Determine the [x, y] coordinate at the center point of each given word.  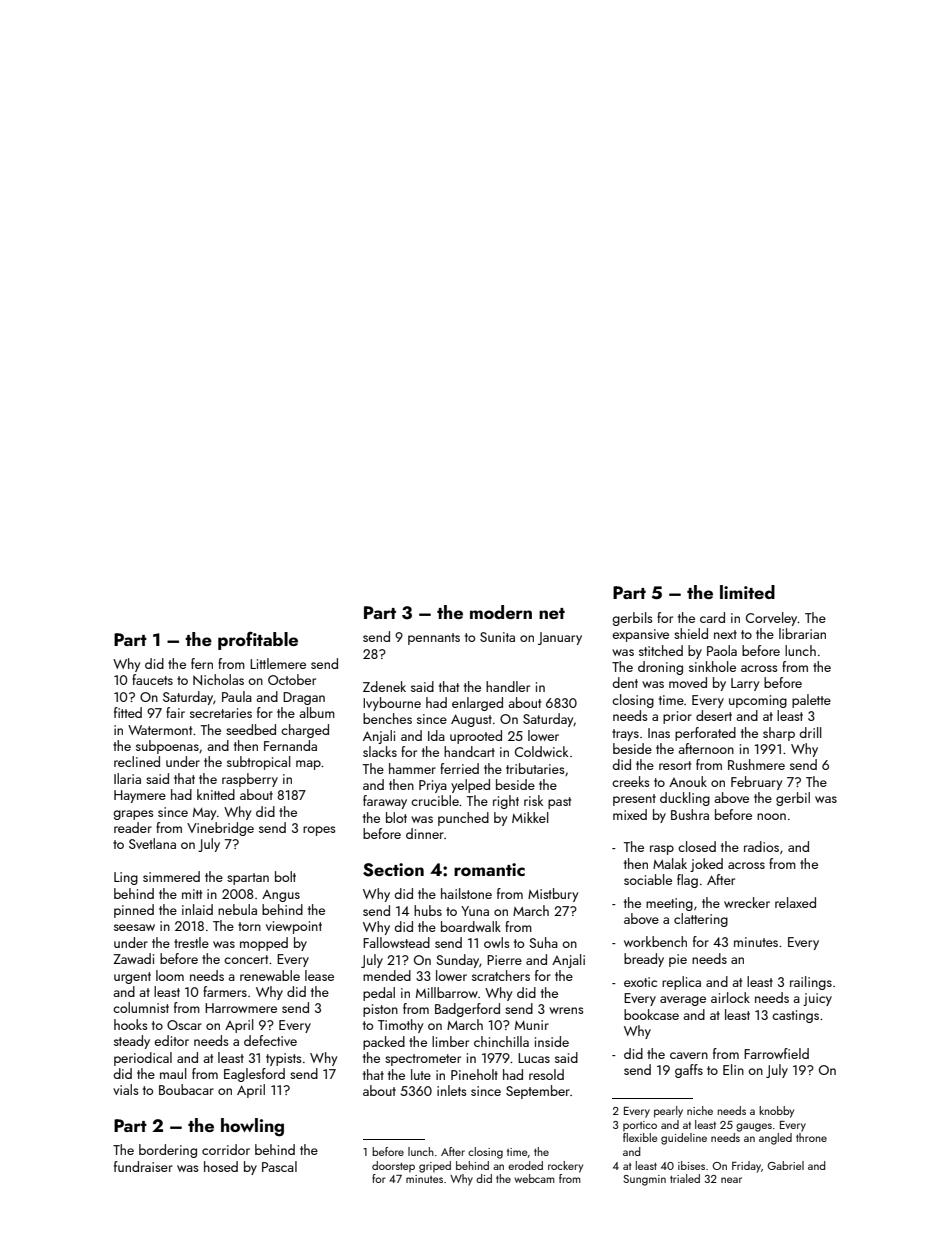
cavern [689, 1055]
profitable [258, 640]
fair [175, 712]
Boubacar [186, 1089]
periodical [143, 1059]
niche [700, 1110]
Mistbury [553, 895]
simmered [171, 876]
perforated [705, 734]
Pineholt [474, 1074]
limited [747, 592]
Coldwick [541, 751]
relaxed [795, 902]
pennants [434, 639]
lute [421, 1074]
